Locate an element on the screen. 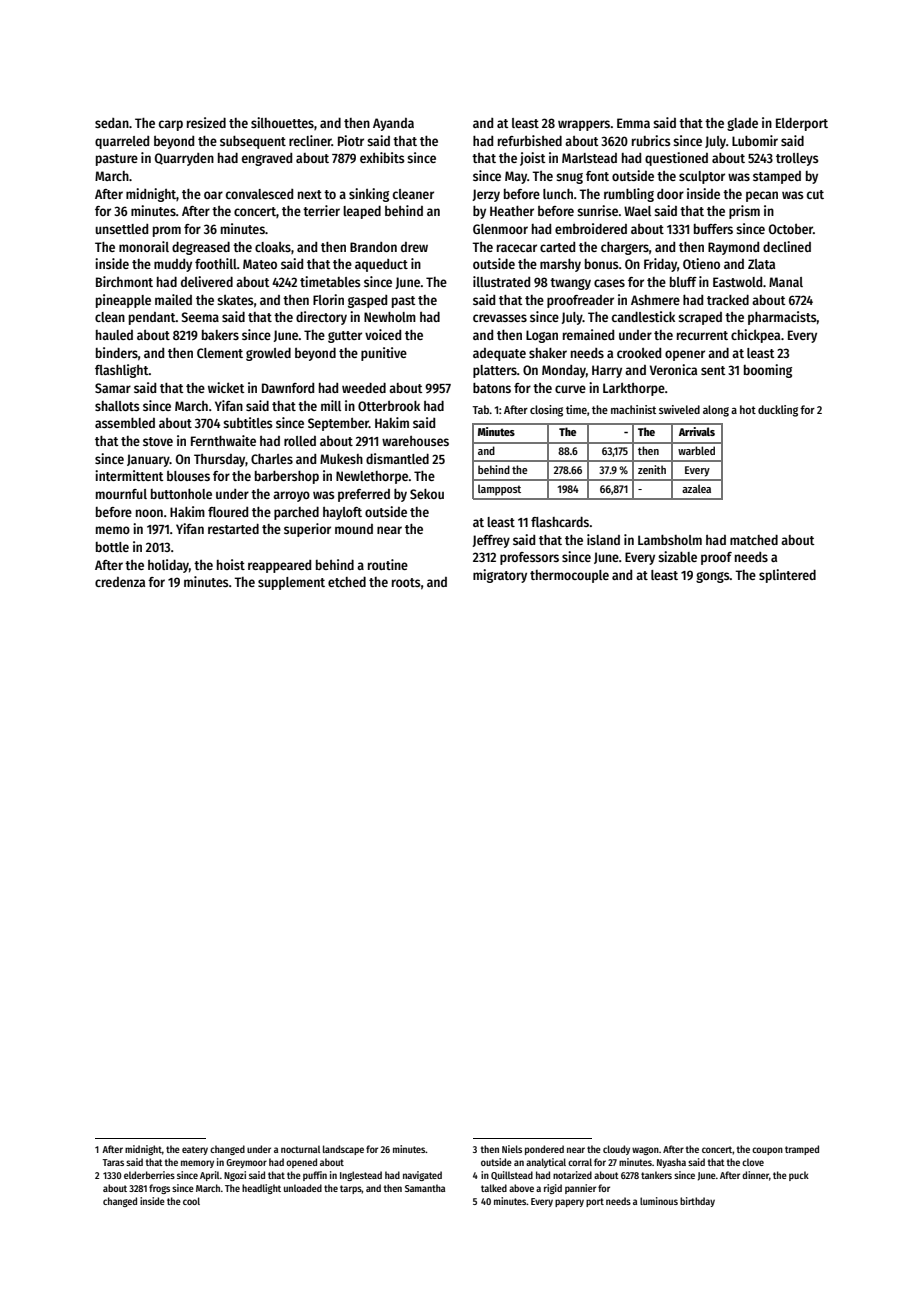 The width and height of the screenshot is (924, 1308). Emma is located at coordinates (633, 123).
